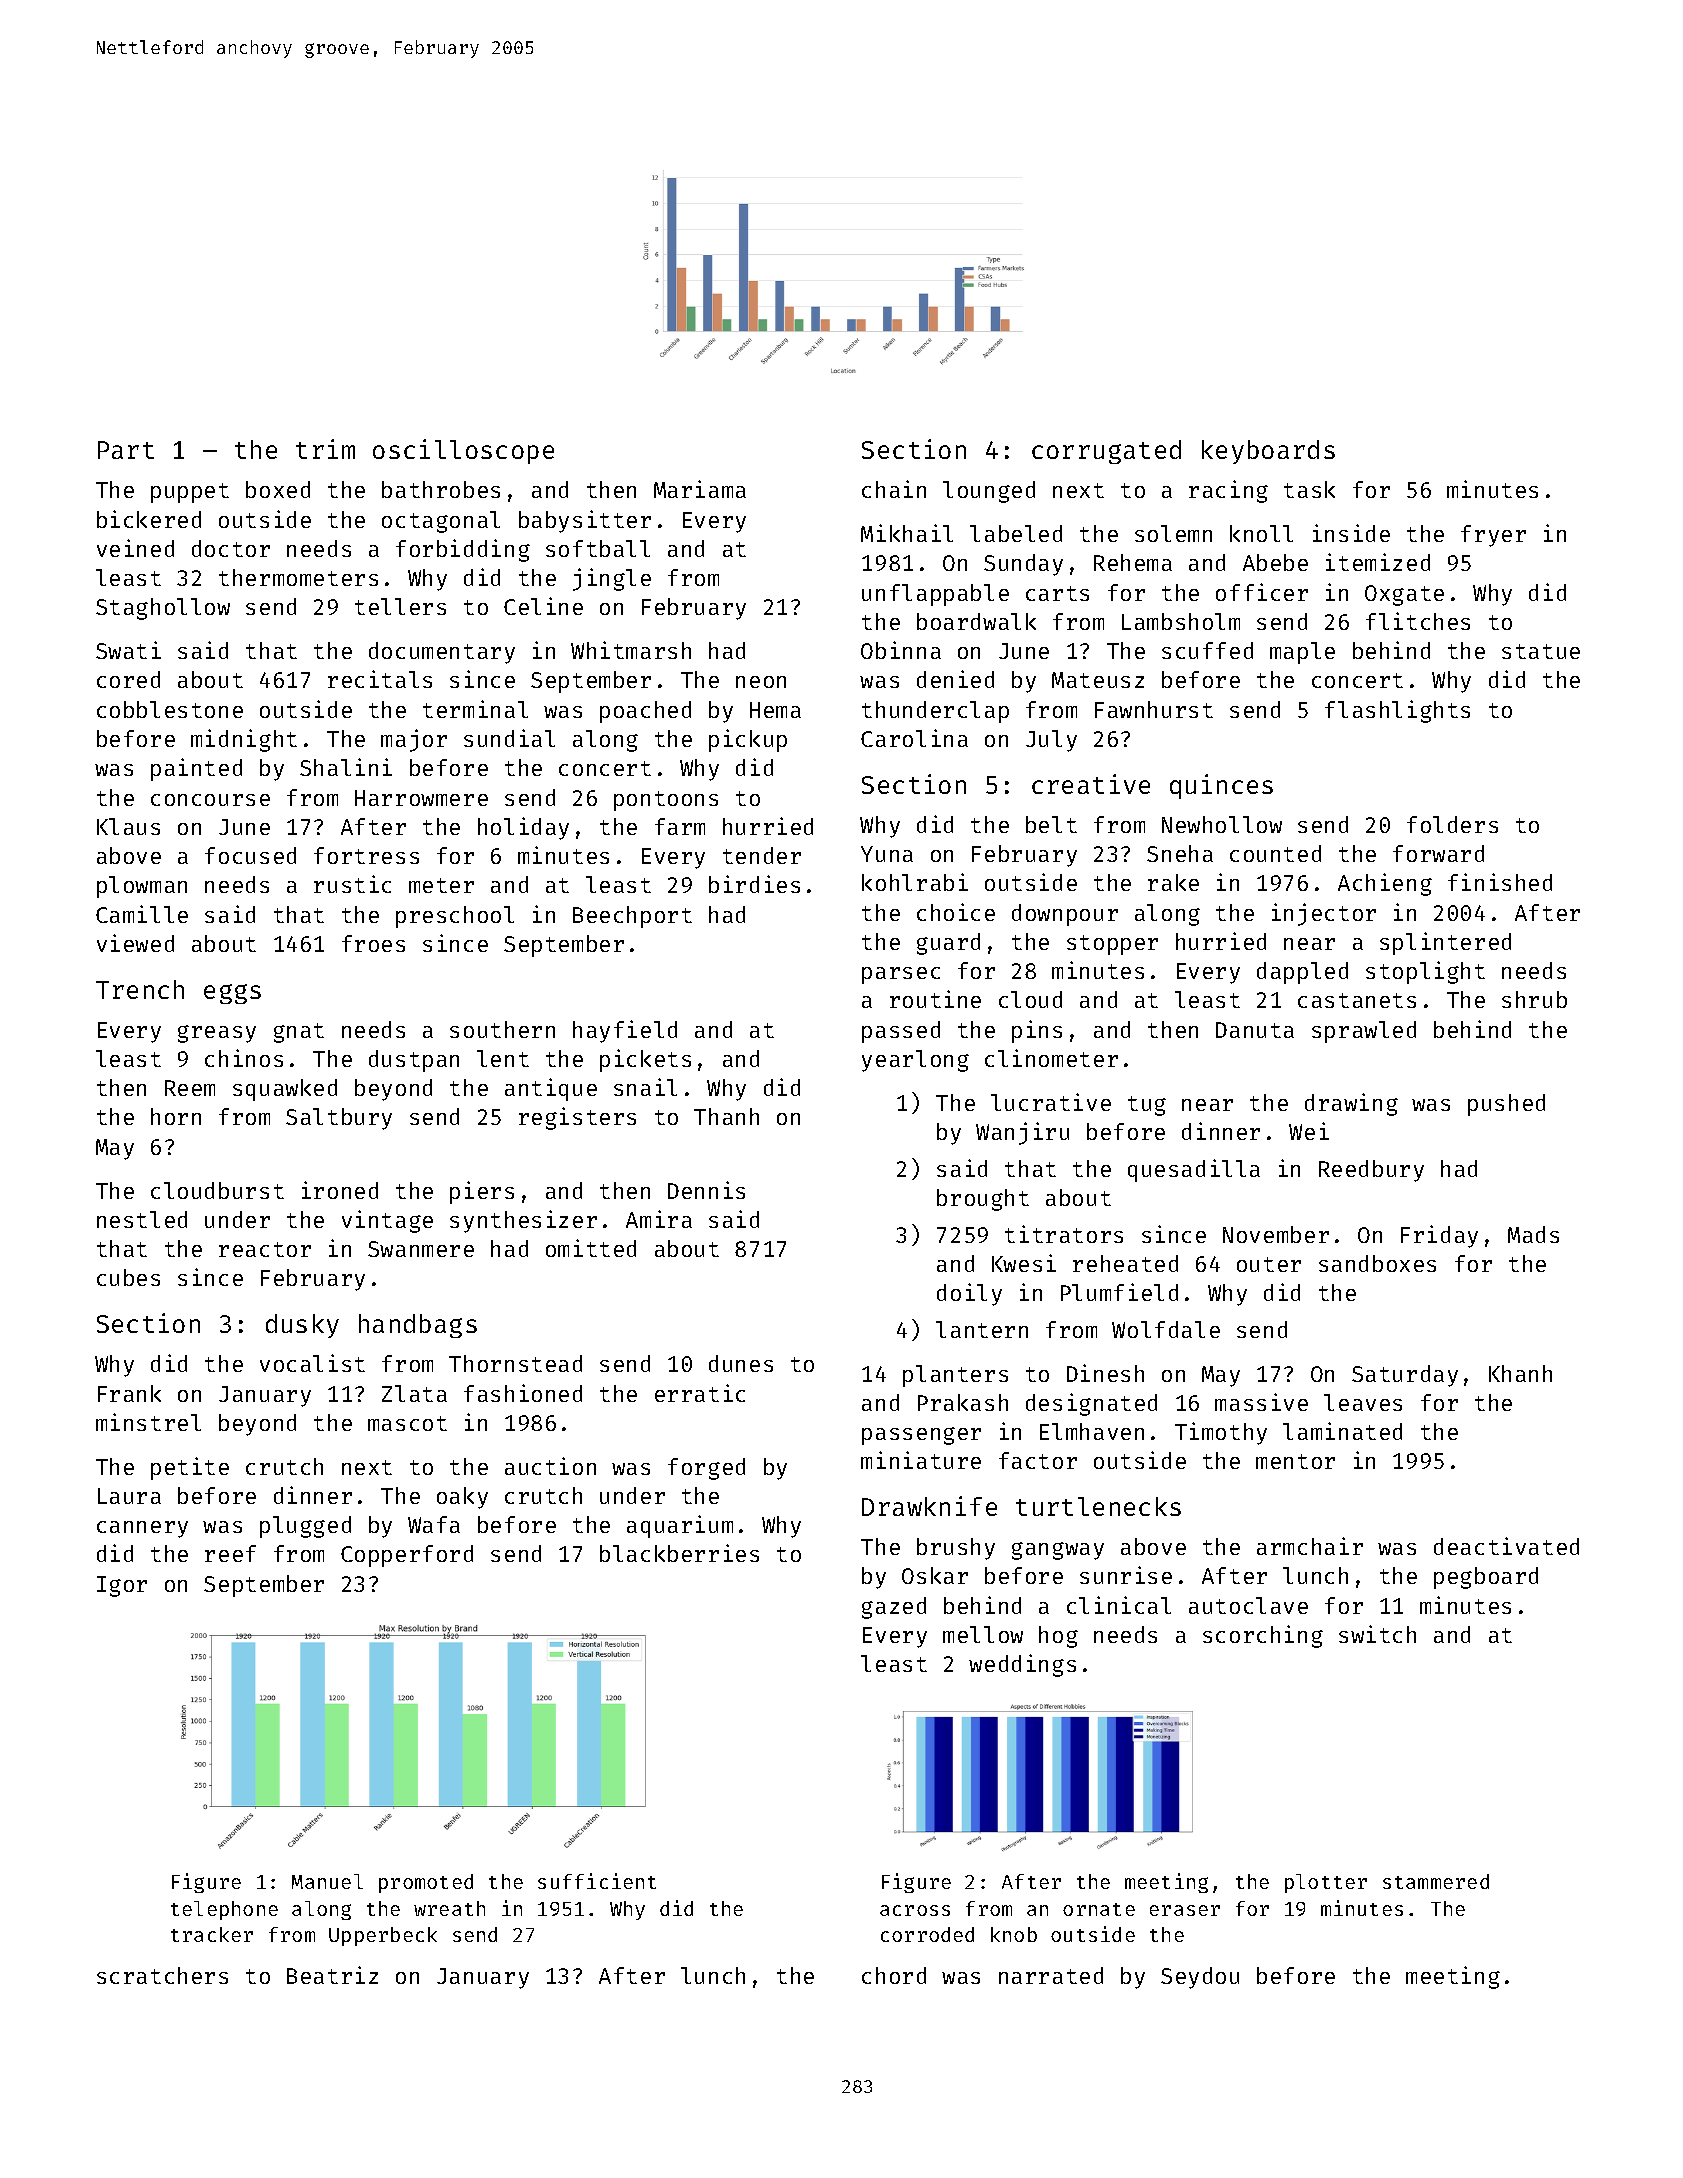  What do you see at coordinates (302, 1326) in the image?
I see `dusky` at bounding box center [302, 1326].
